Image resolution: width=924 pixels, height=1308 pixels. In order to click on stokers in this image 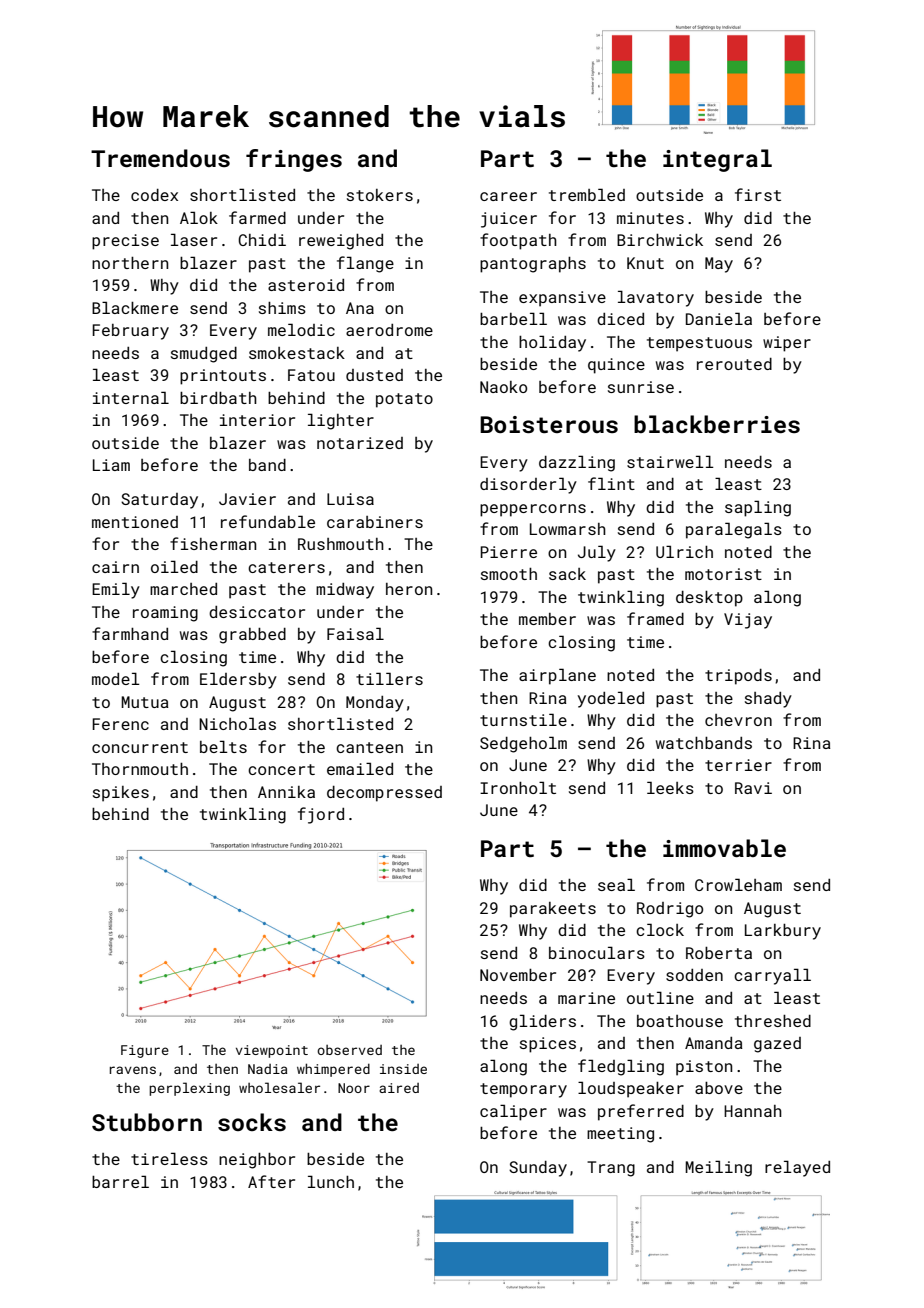, I will do `click(380, 195)`.
